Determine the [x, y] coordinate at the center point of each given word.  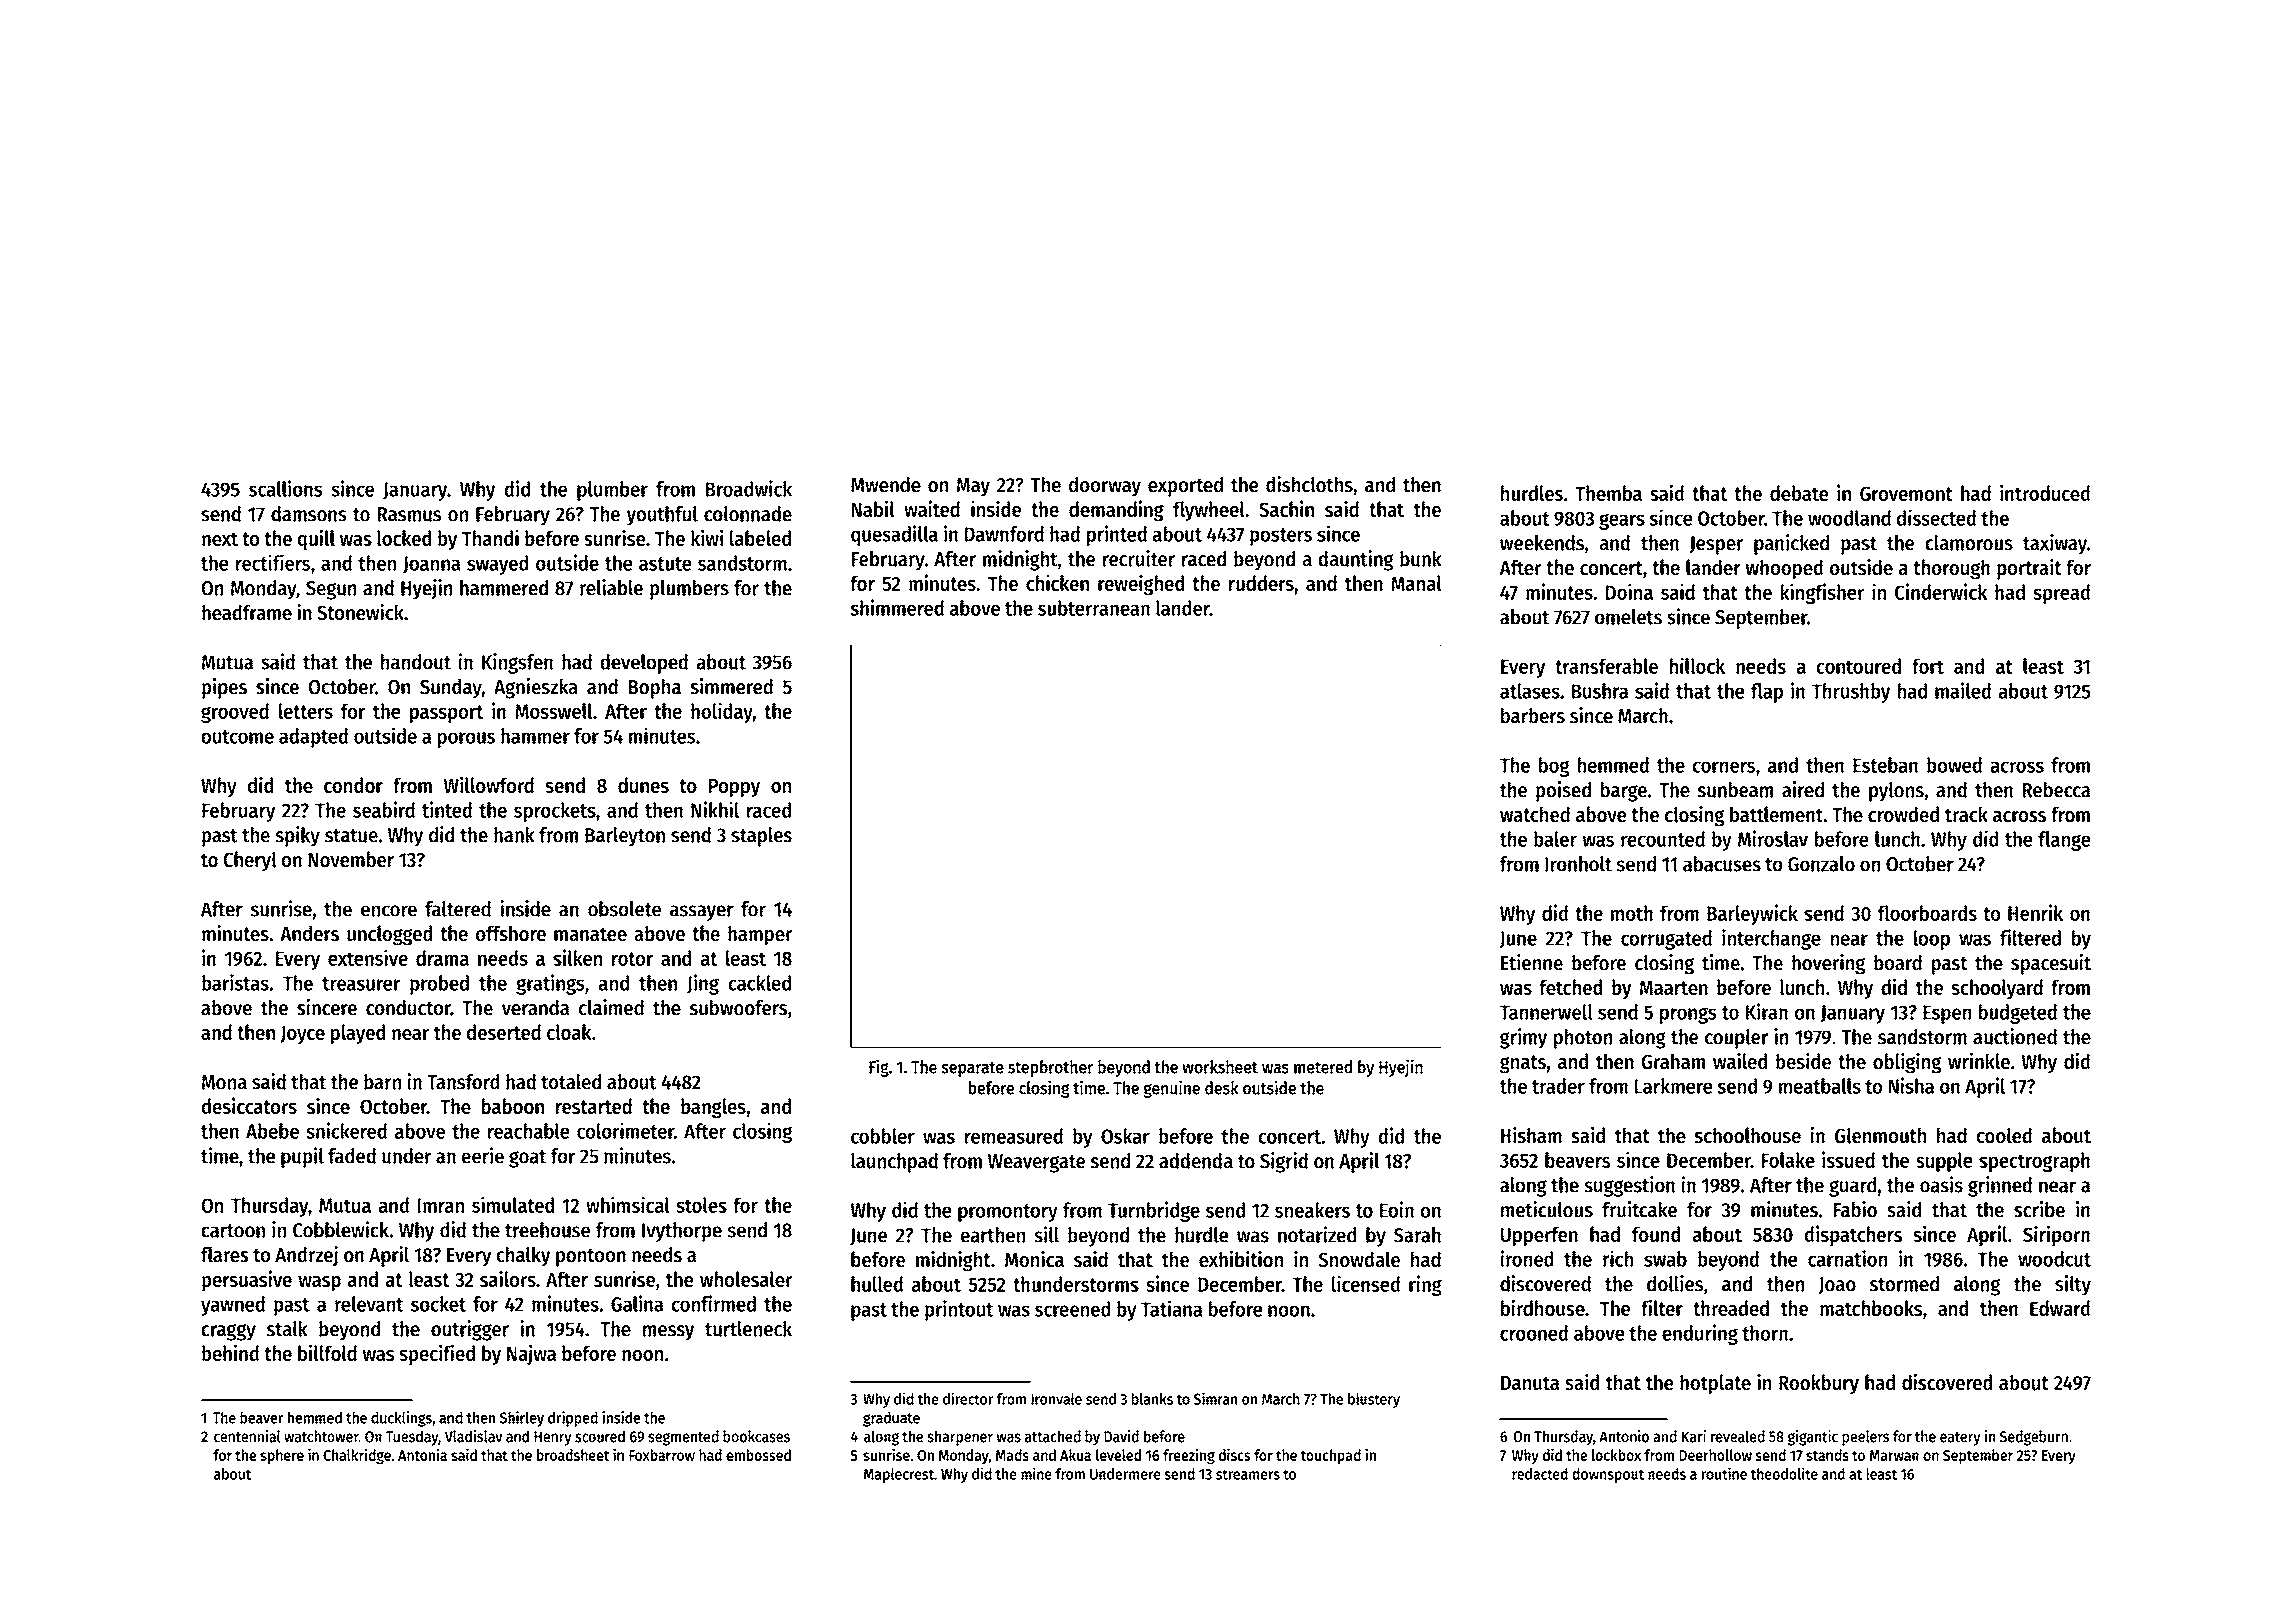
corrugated [1666, 940]
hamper [760, 935]
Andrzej [306, 1256]
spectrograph [2034, 1162]
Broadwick [749, 488]
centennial [247, 1436]
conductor [408, 1008]
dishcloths [1309, 484]
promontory [1008, 1213]
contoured [1859, 666]
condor [353, 785]
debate [1799, 493]
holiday [722, 712]
